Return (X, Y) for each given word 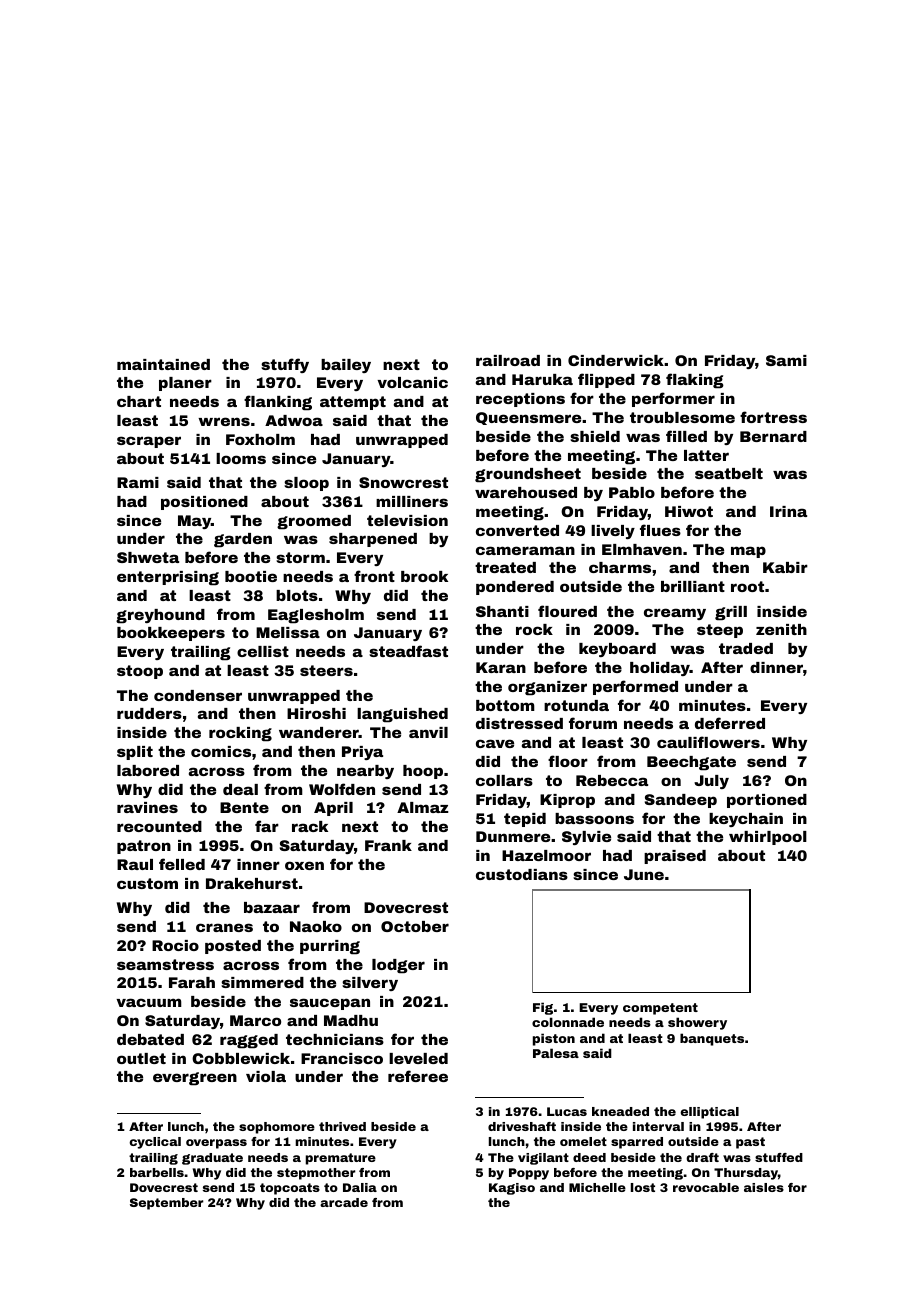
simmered (262, 982)
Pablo (632, 492)
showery (697, 1023)
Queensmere (528, 418)
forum (593, 723)
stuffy (285, 365)
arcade (344, 1202)
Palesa (556, 1053)
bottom (505, 705)
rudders (149, 713)
